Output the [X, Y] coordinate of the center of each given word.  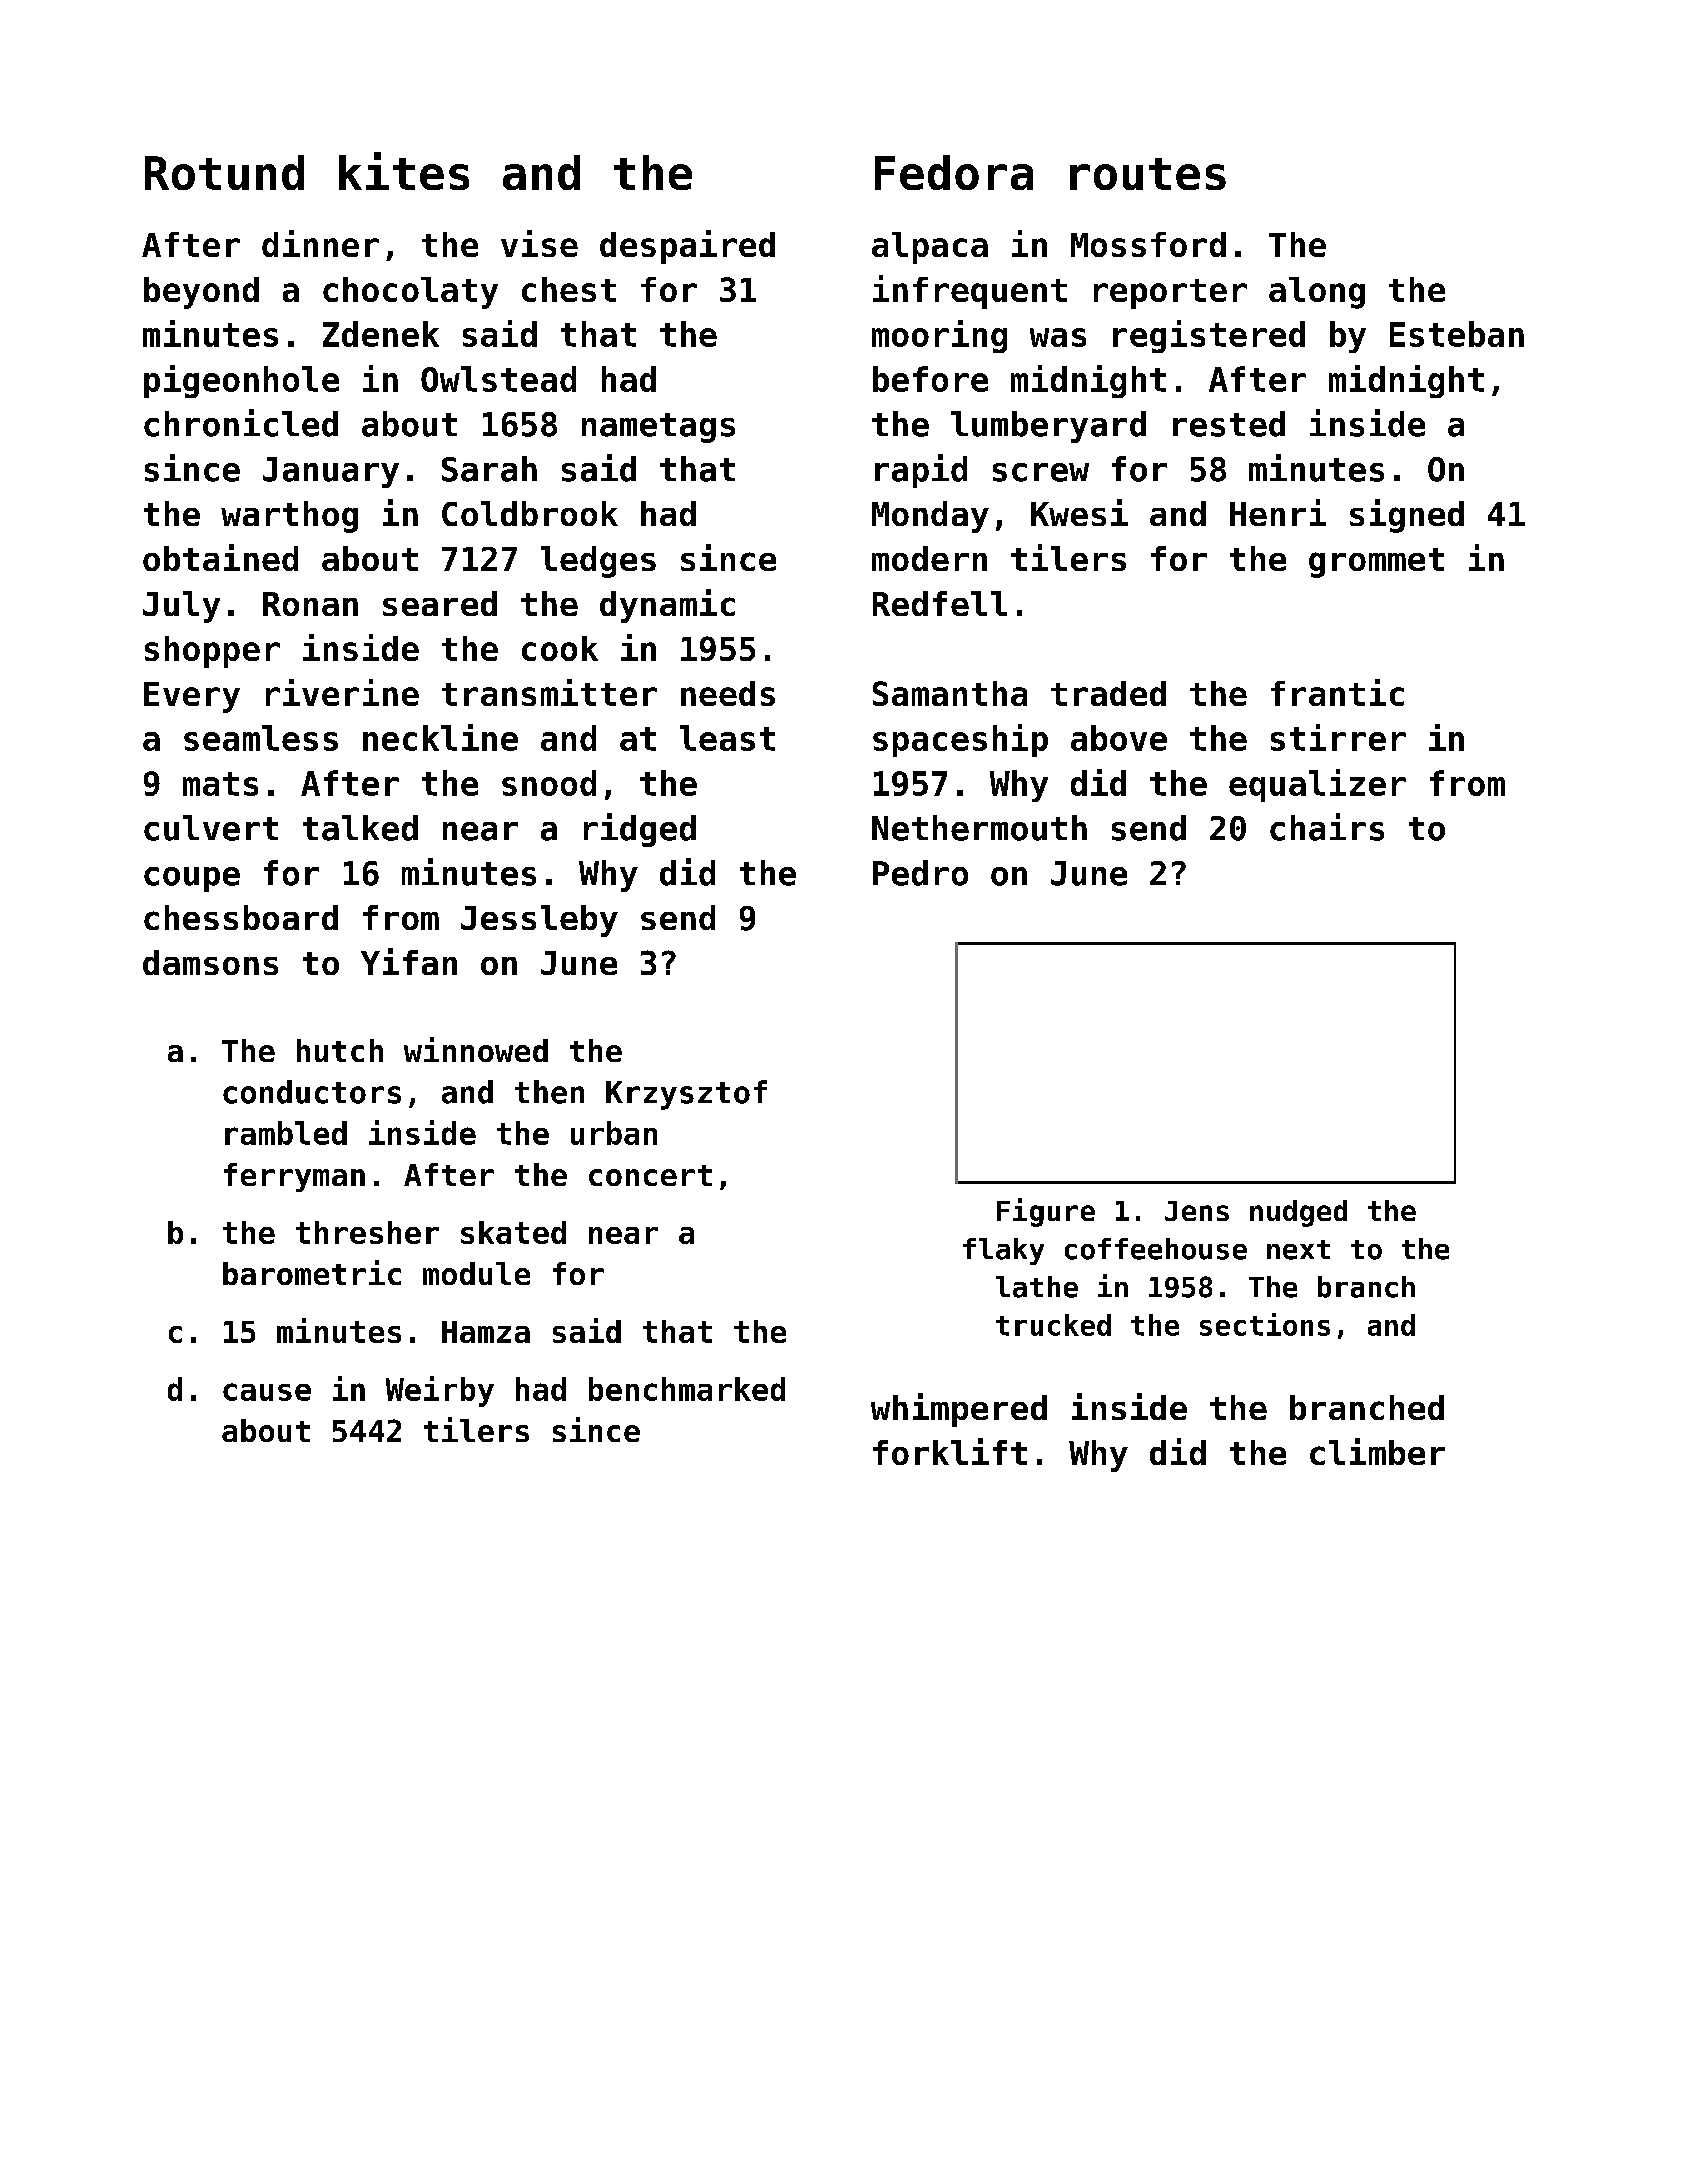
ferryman [294, 1177]
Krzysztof [686, 1095]
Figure [1046, 1212]
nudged [1298, 1213]
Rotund [224, 172]
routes [1148, 174]
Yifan [409, 961]
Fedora [954, 172]
